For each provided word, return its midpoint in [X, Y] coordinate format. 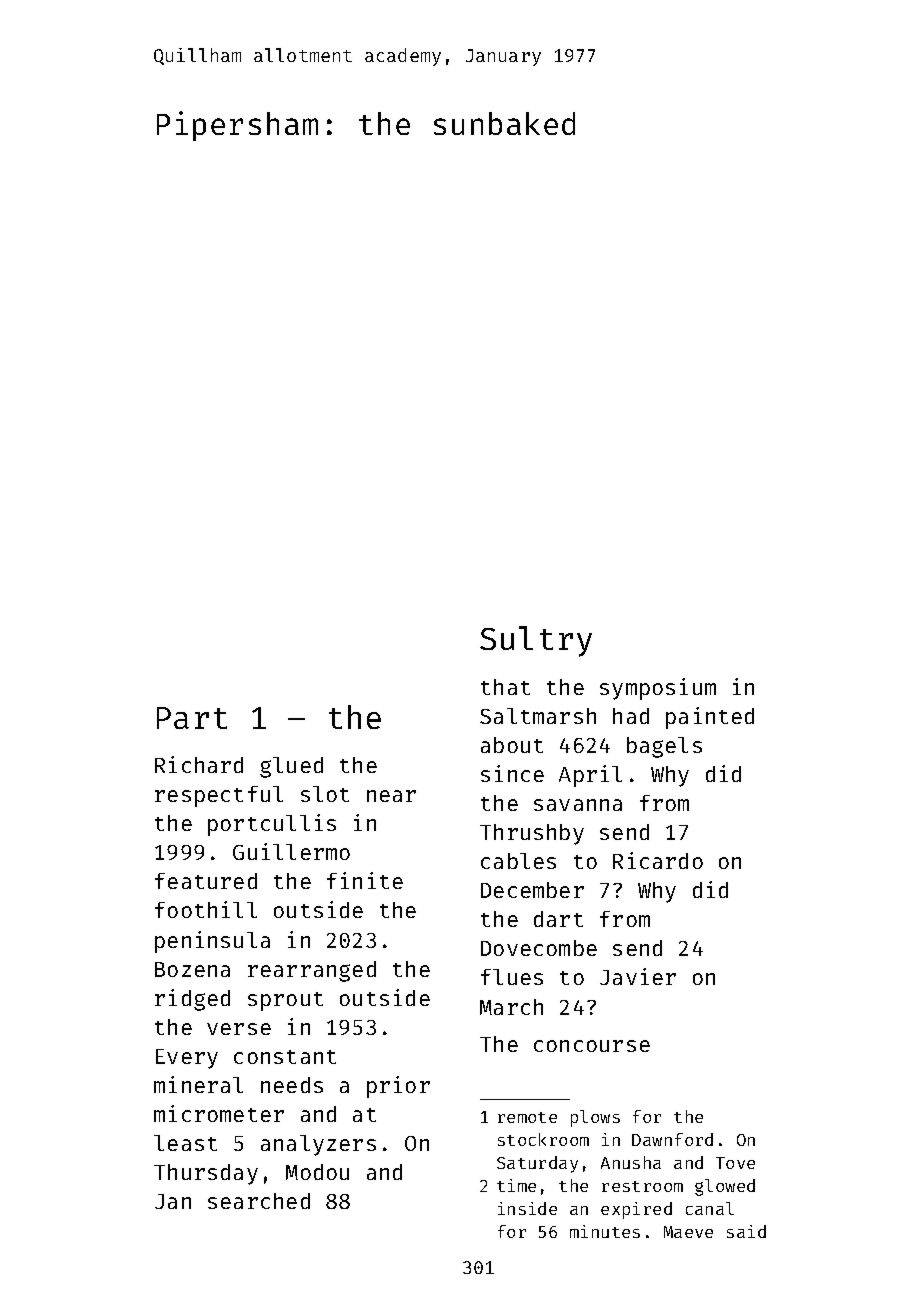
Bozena [192, 969]
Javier [638, 976]
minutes [605, 1231]
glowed [725, 1187]
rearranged [312, 971]
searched [259, 1201]
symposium [658, 689]
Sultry [536, 641]
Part [192, 718]
